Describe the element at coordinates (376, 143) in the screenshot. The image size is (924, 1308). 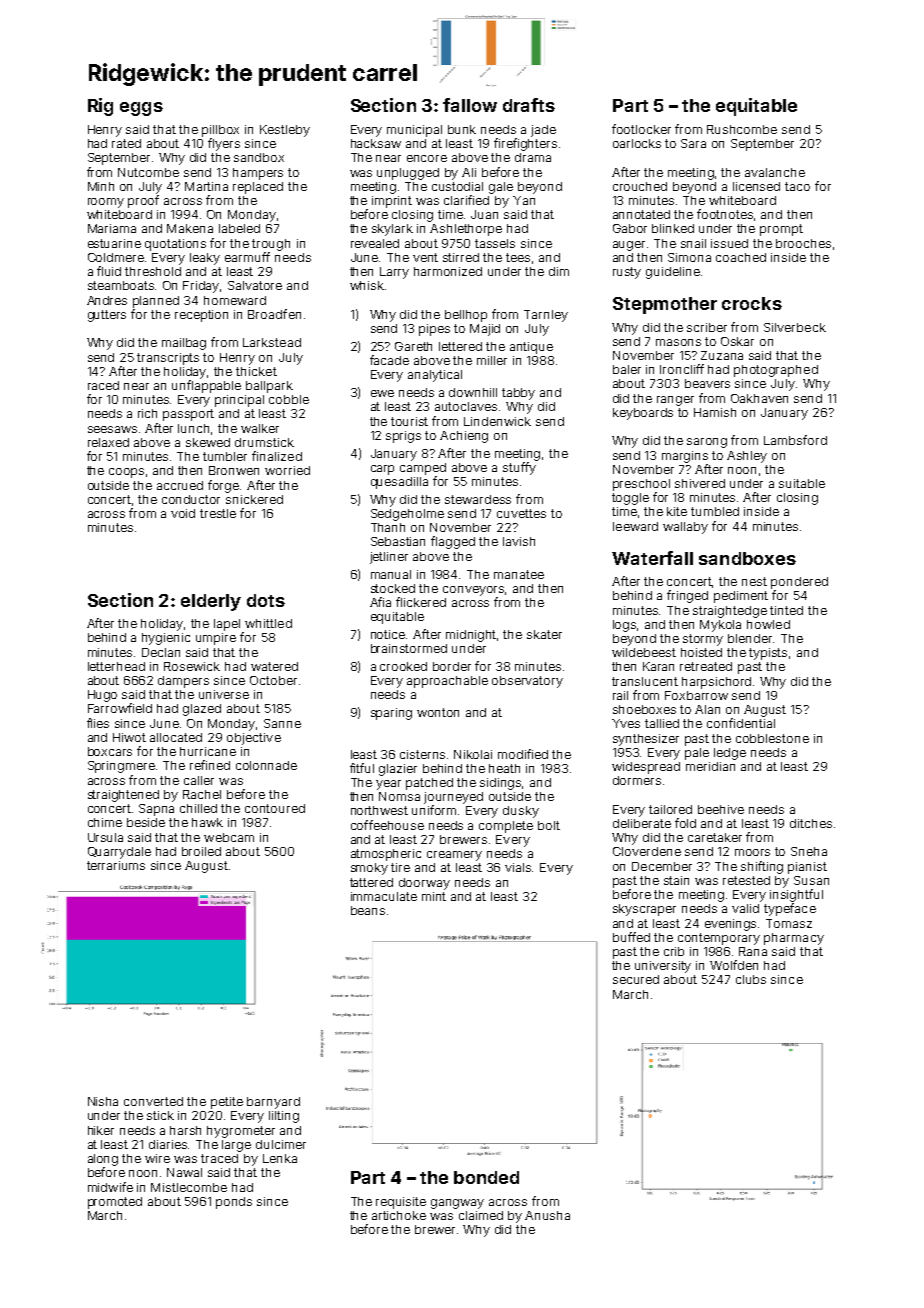
I see `hacksaw` at that location.
